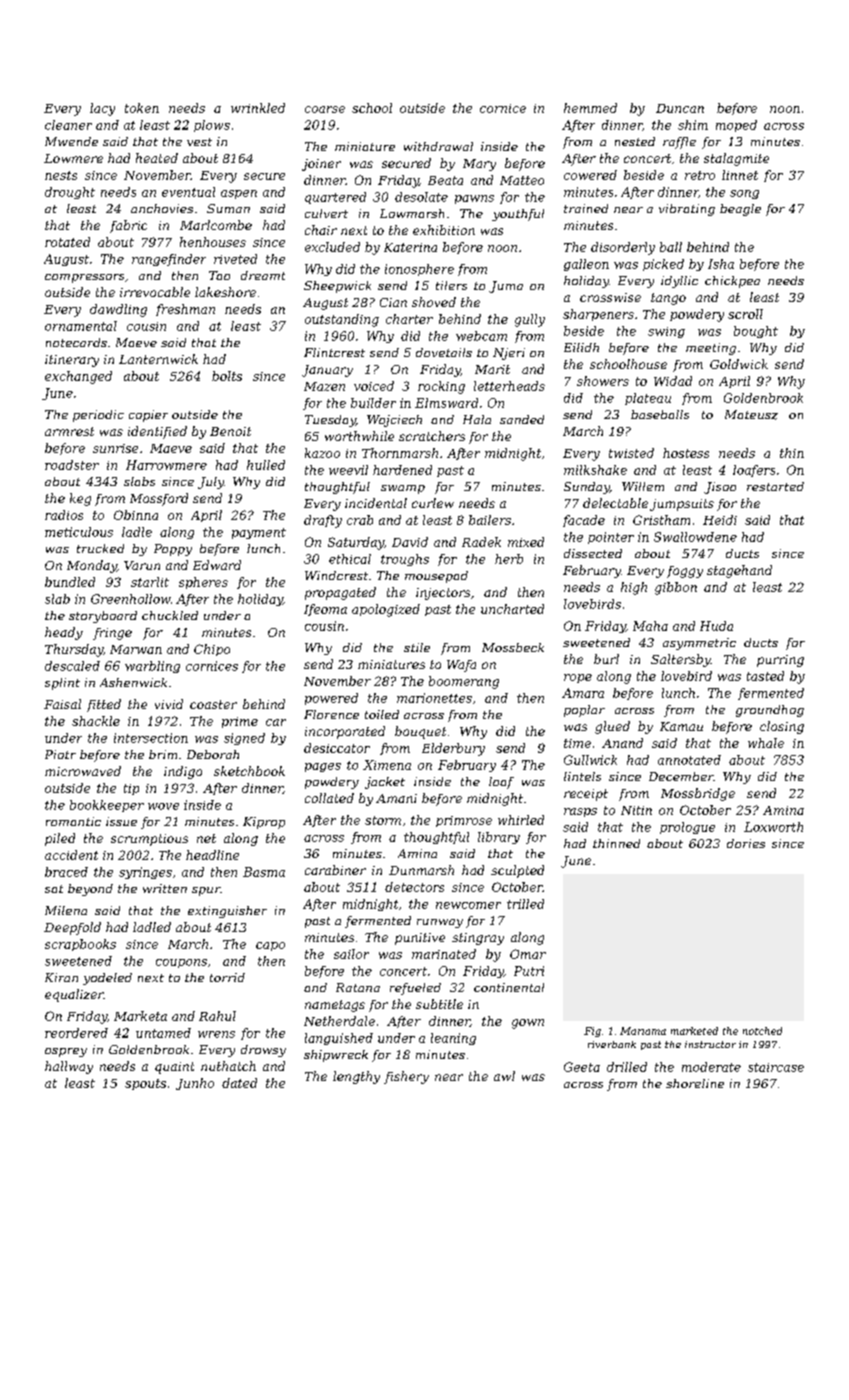 The width and height of the document is (849, 1400). I want to click on awl, so click(504, 1076).
